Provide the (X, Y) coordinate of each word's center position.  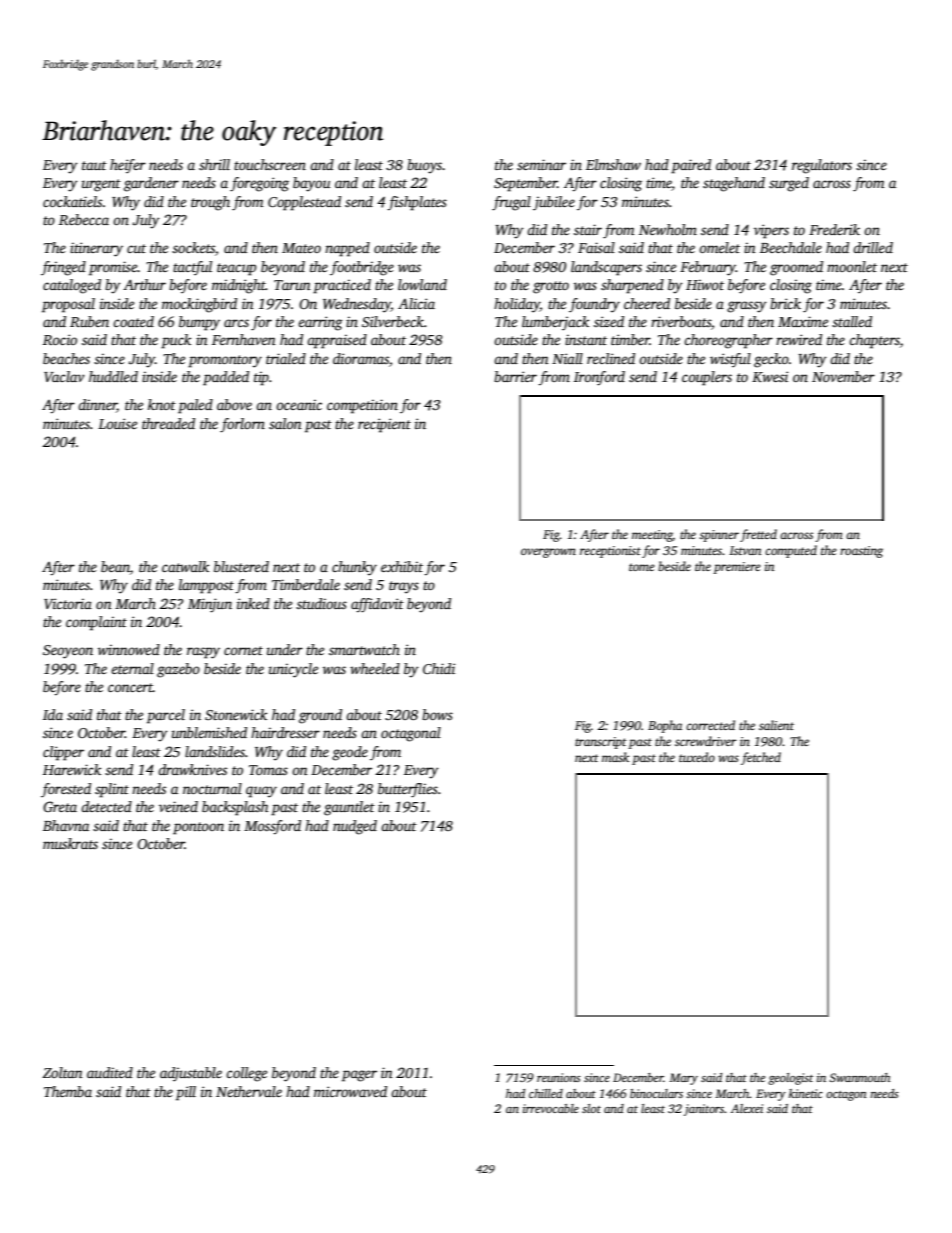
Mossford (272, 827)
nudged (355, 827)
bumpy (199, 323)
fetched (761, 758)
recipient (384, 425)
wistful (730, 360)
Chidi (439, 668)
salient (776, 725)
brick (785, 303)
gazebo (178, 670)
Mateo (301, 248)
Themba (68, 1091)
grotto (551, 287)
